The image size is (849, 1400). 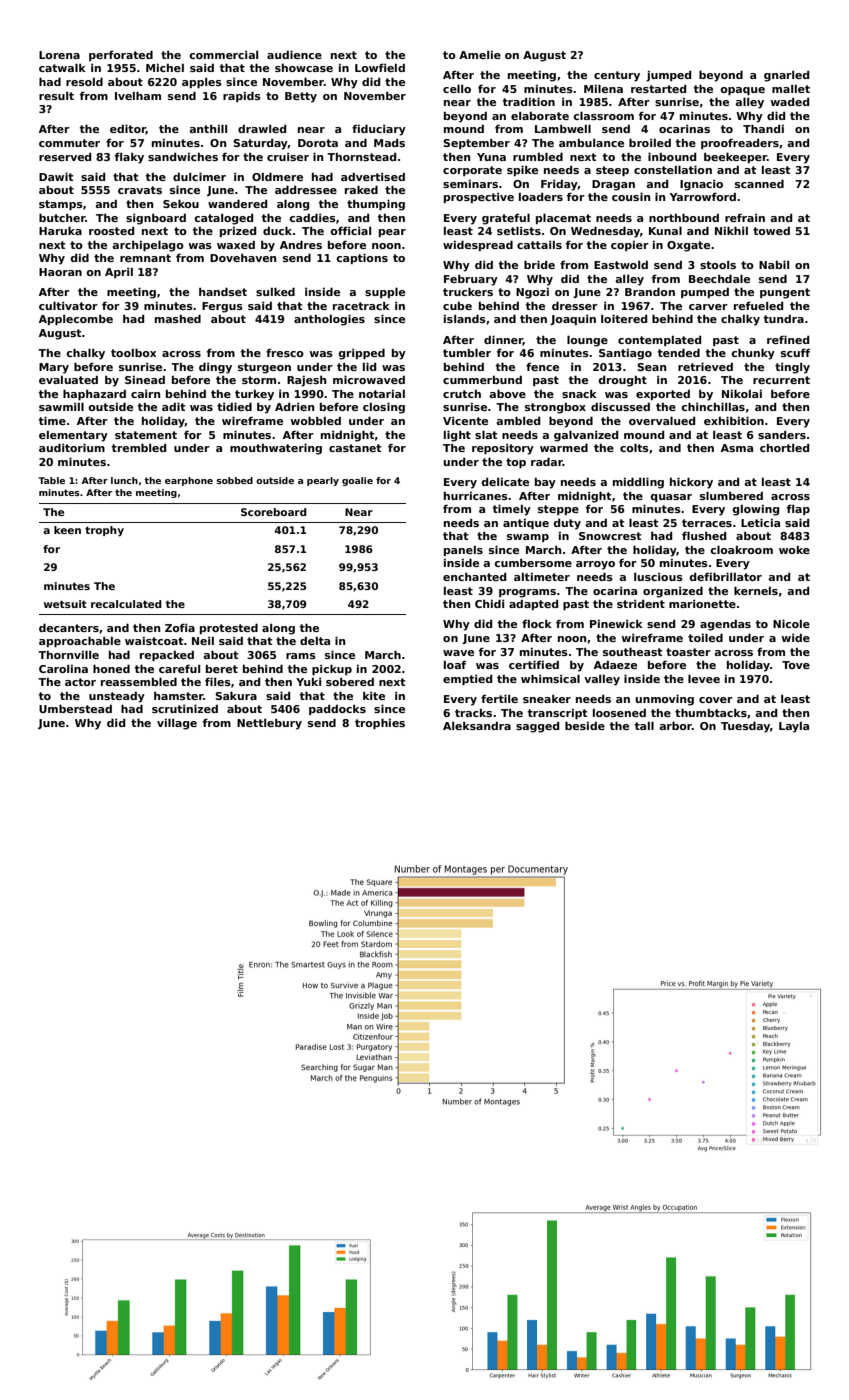 What do you see at coordinates (362, 354) in the screenshot?
I see `gripped` at bounding box center [362, 354].
